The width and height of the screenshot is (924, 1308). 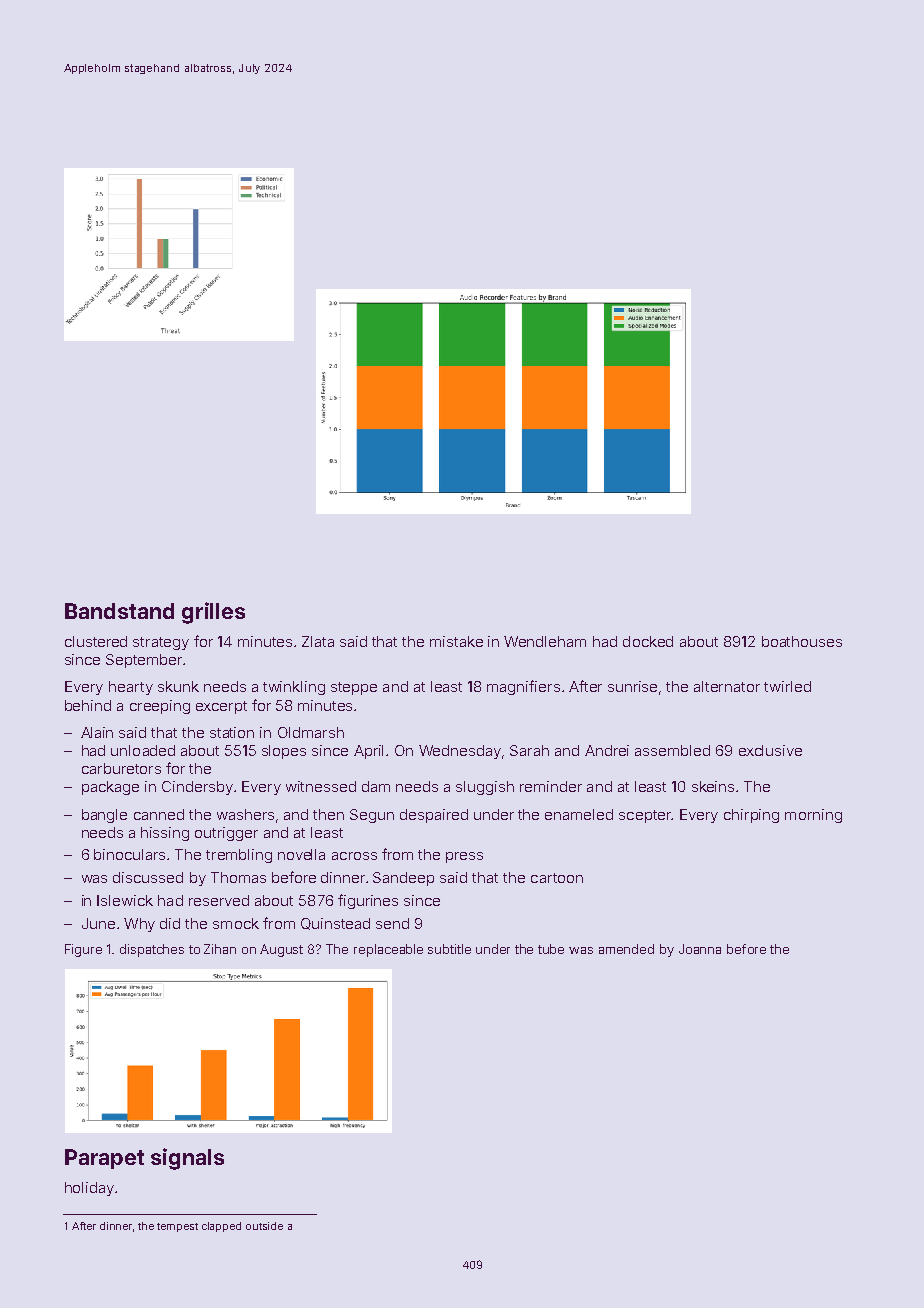 I want to click on Segun, so click(x=372, y=816).
